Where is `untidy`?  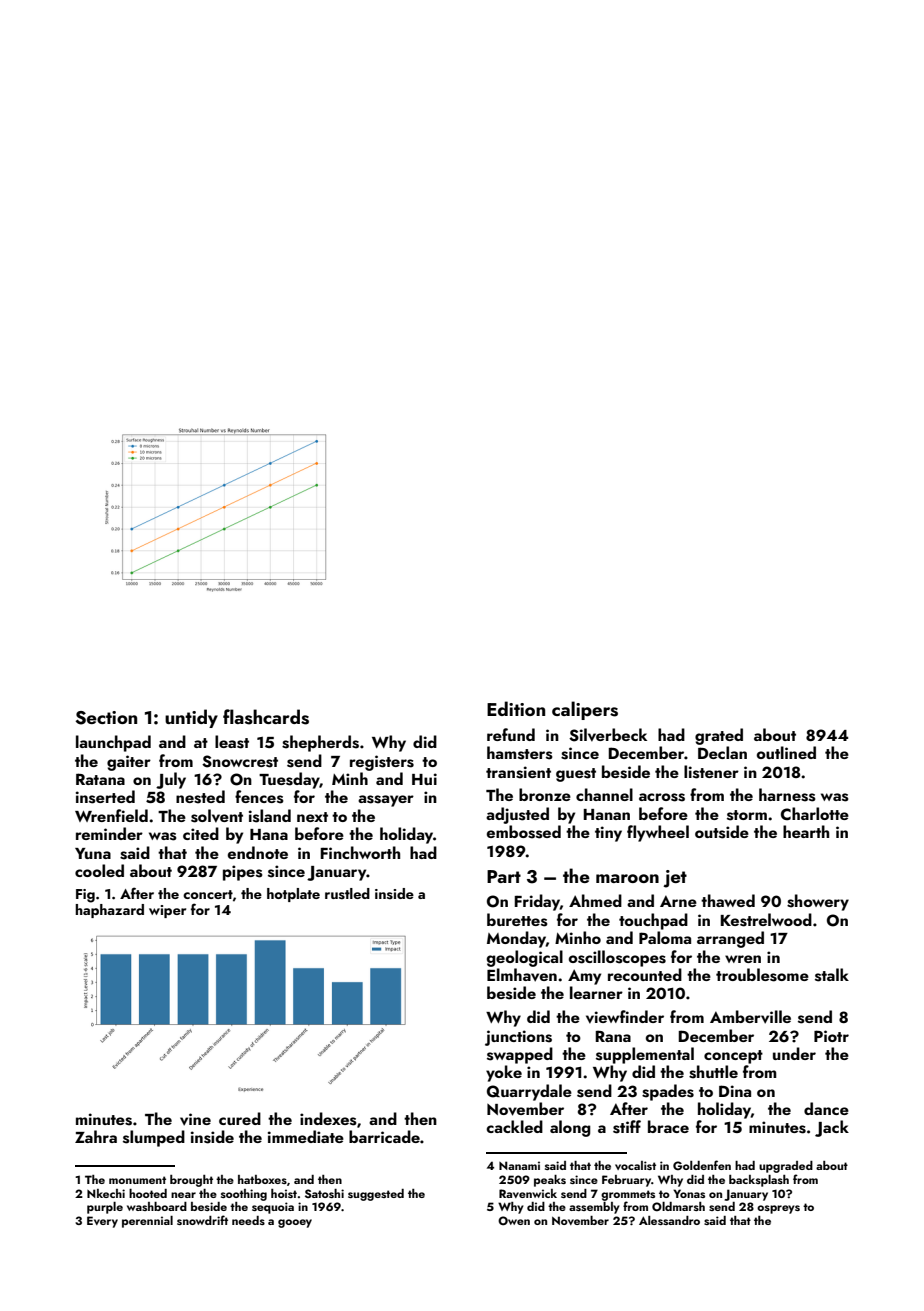
untidy is located at coordinates (191, 718).
